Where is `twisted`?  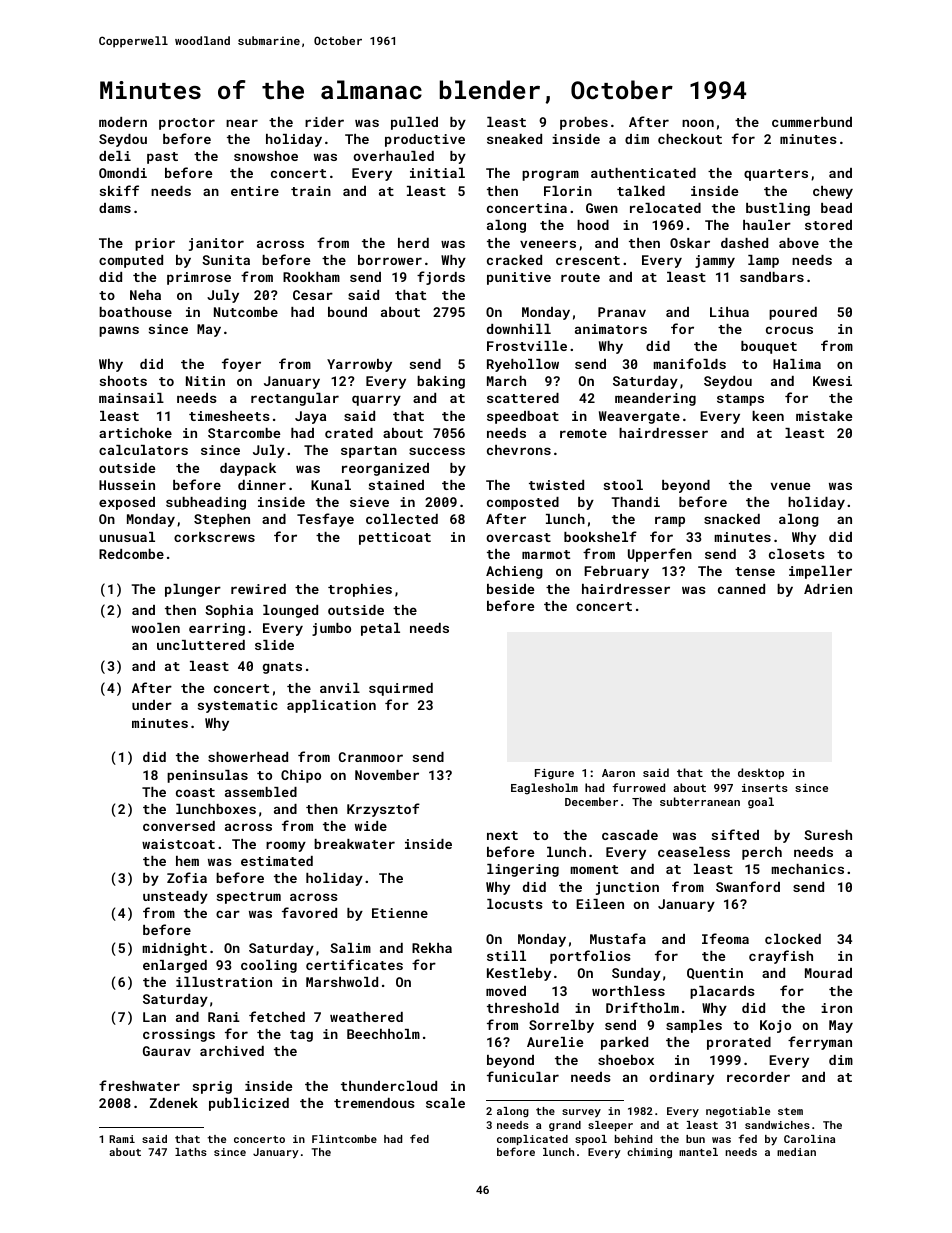
twisted is located at coordinates (556, 485).
